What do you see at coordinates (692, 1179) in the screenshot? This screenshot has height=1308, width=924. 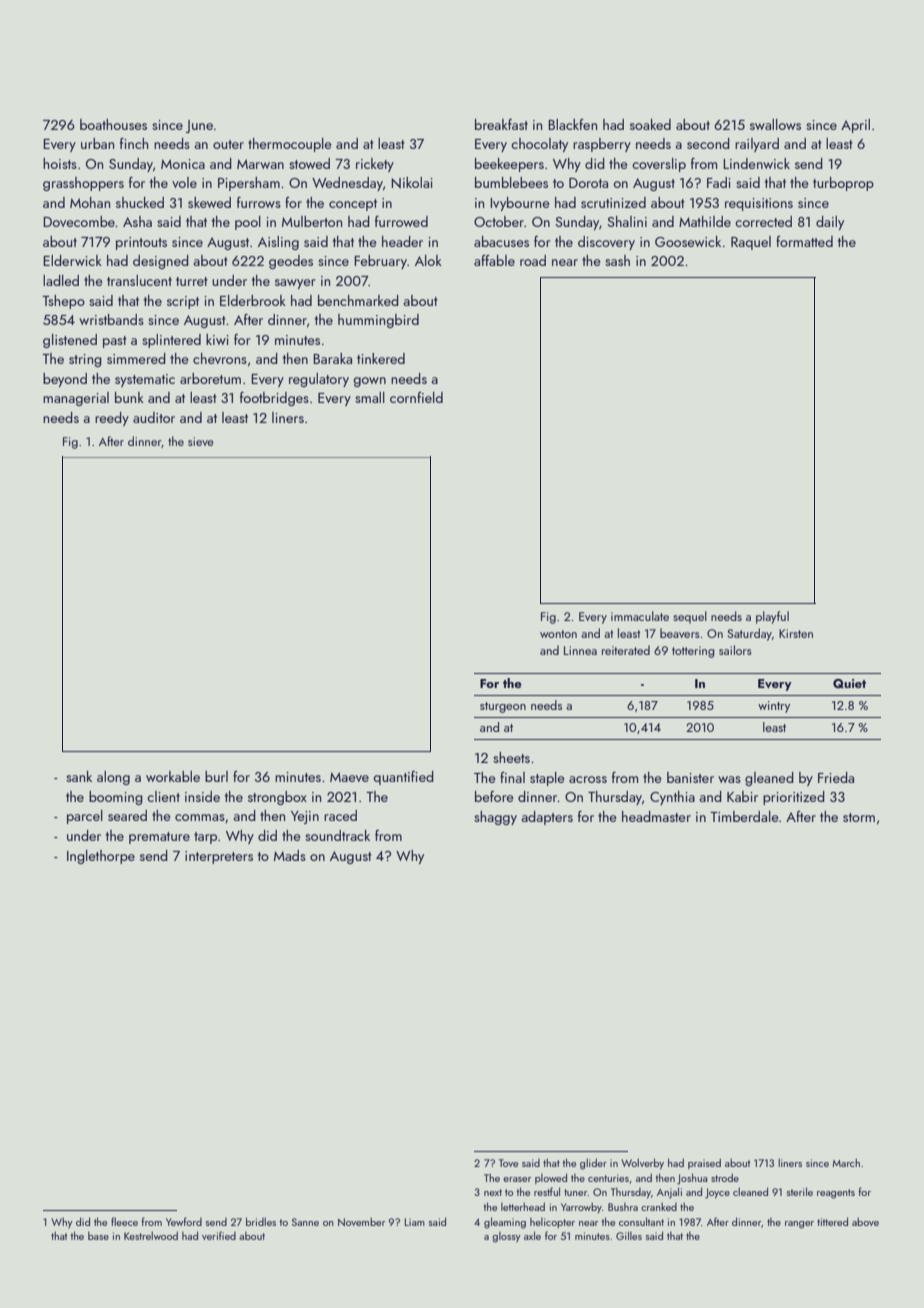 I see `Joshua` at bounding box center [692, 1179].
